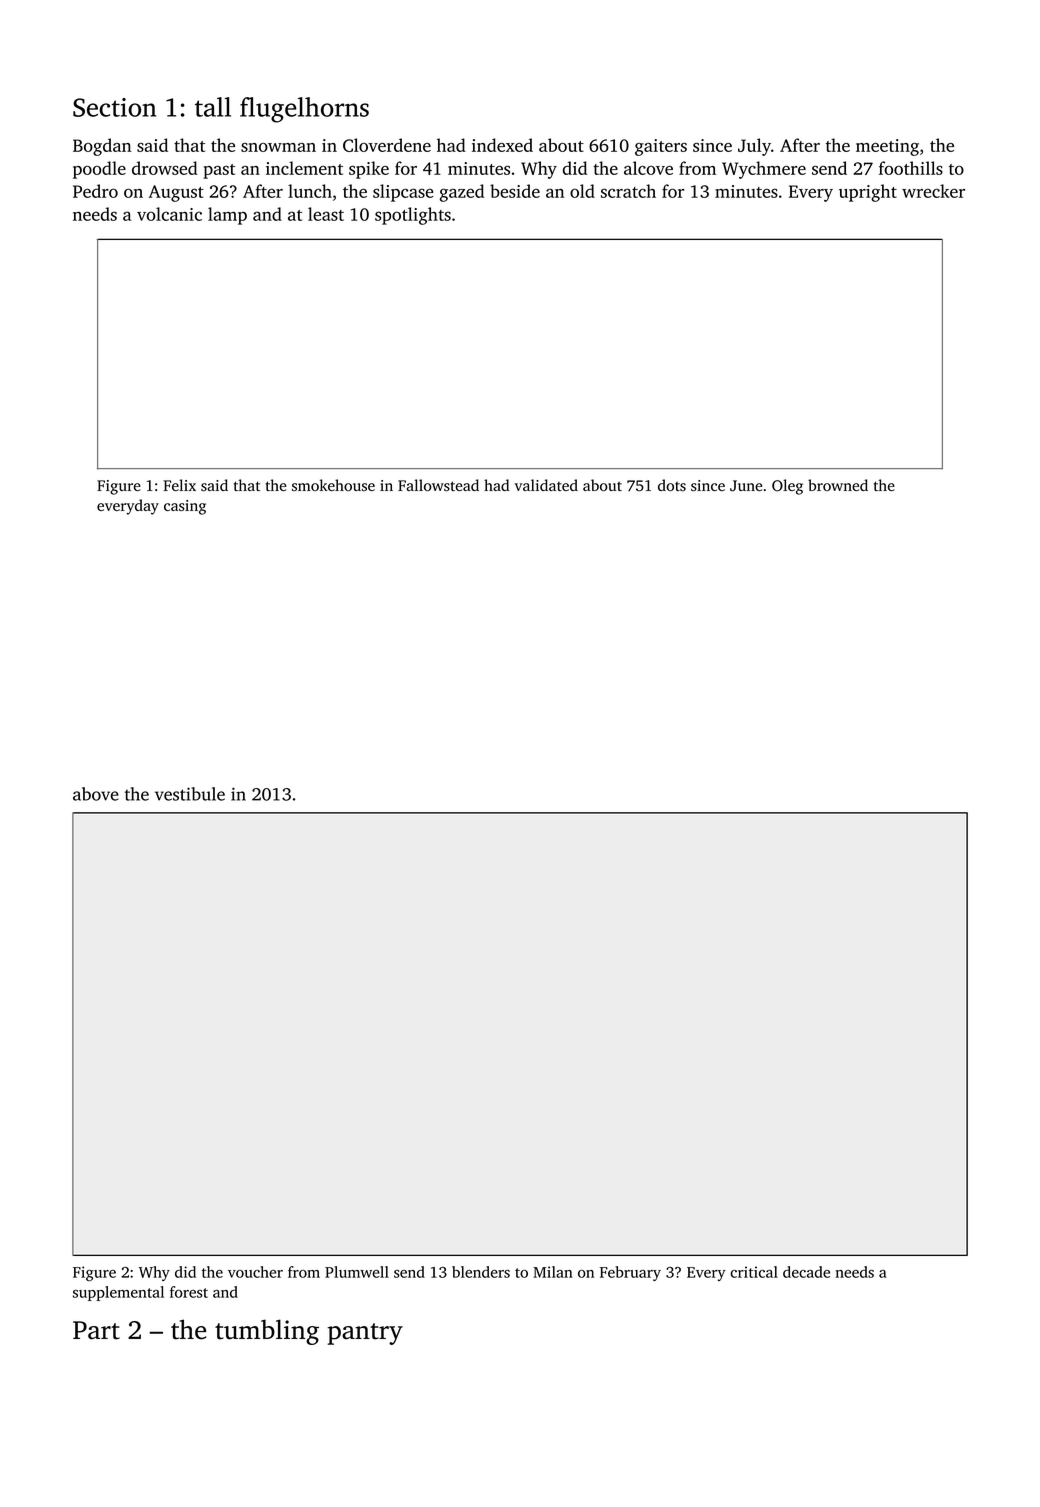 This screenshot has width=1040, height=1507. What do you see at coordinates (227, 216) in the screenshot?
I see `lamp` at bounding box center [227, 216].
